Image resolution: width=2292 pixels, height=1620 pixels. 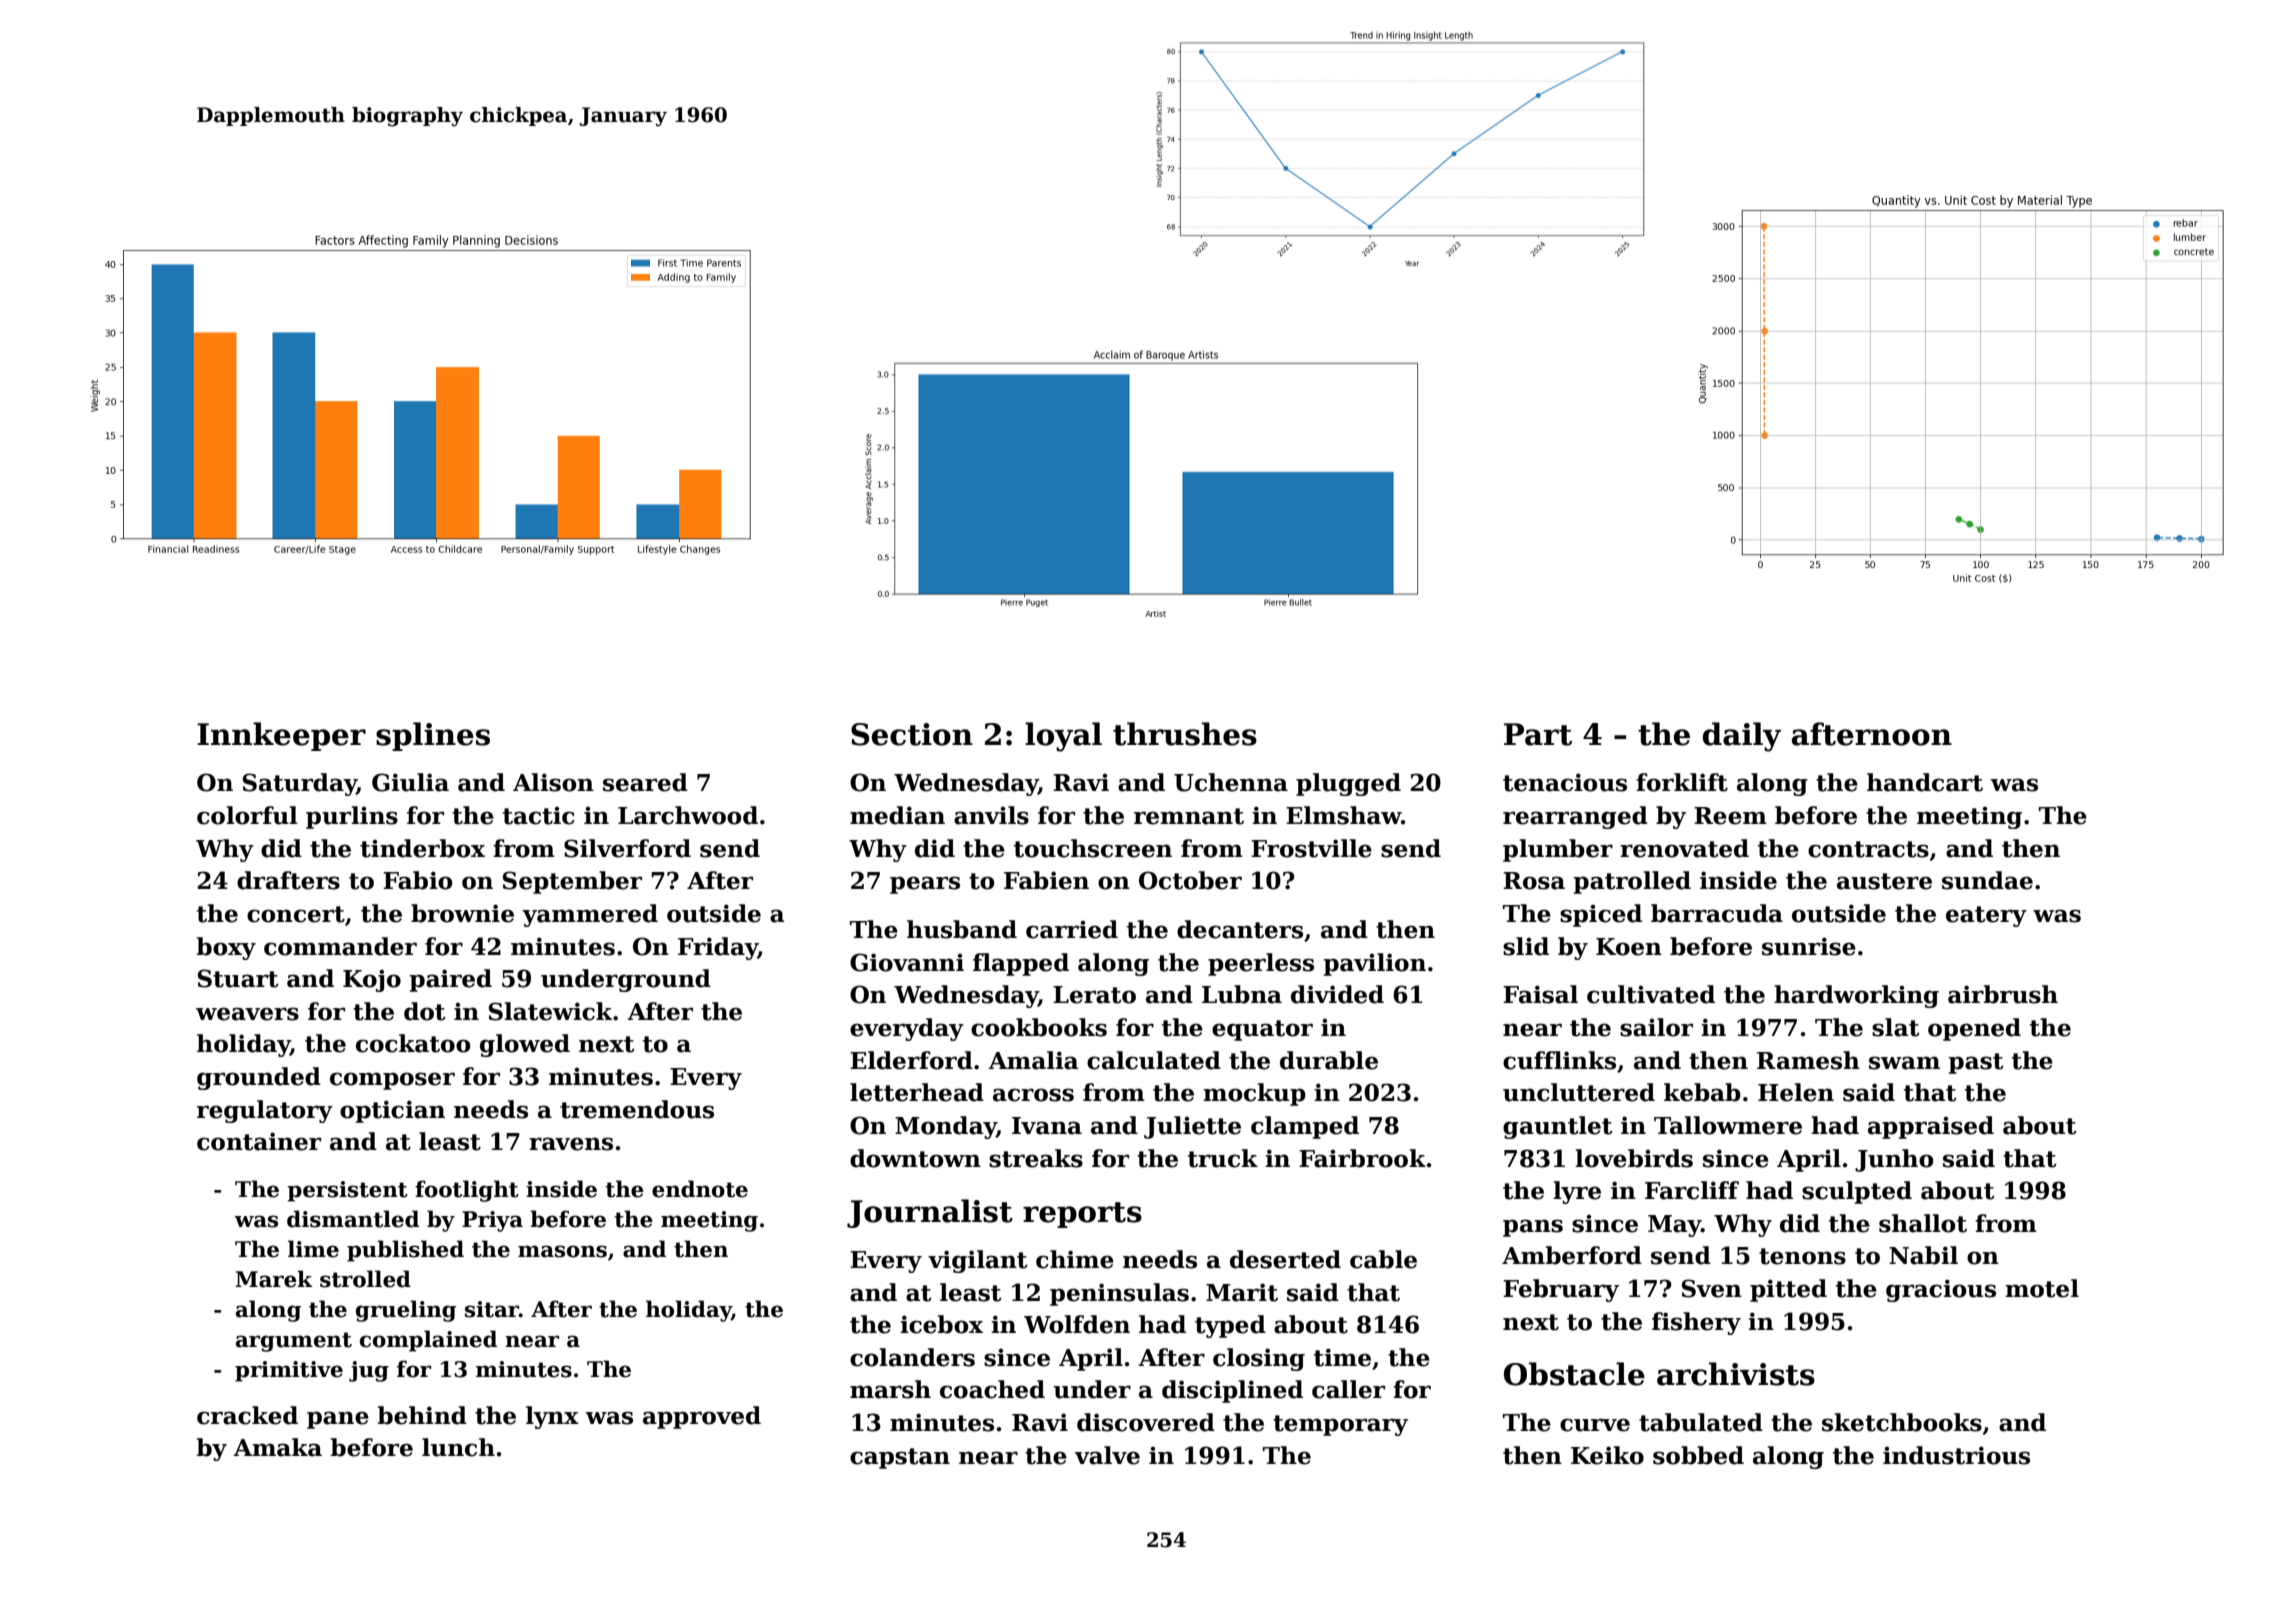 I want to click on behind, so click(x=422, y=1415).
